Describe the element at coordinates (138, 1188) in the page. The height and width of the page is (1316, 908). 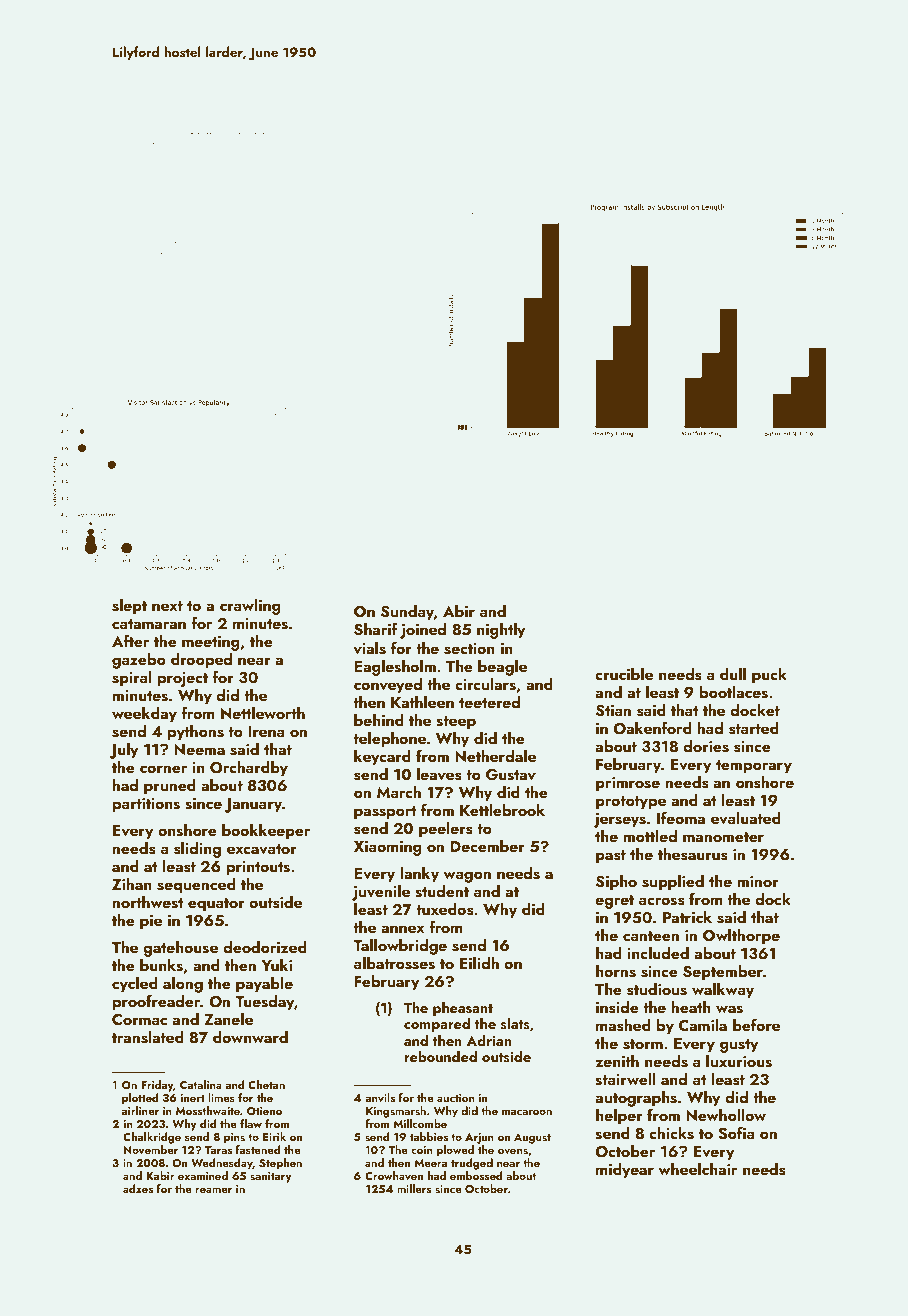
I see `adzes` at that location.
